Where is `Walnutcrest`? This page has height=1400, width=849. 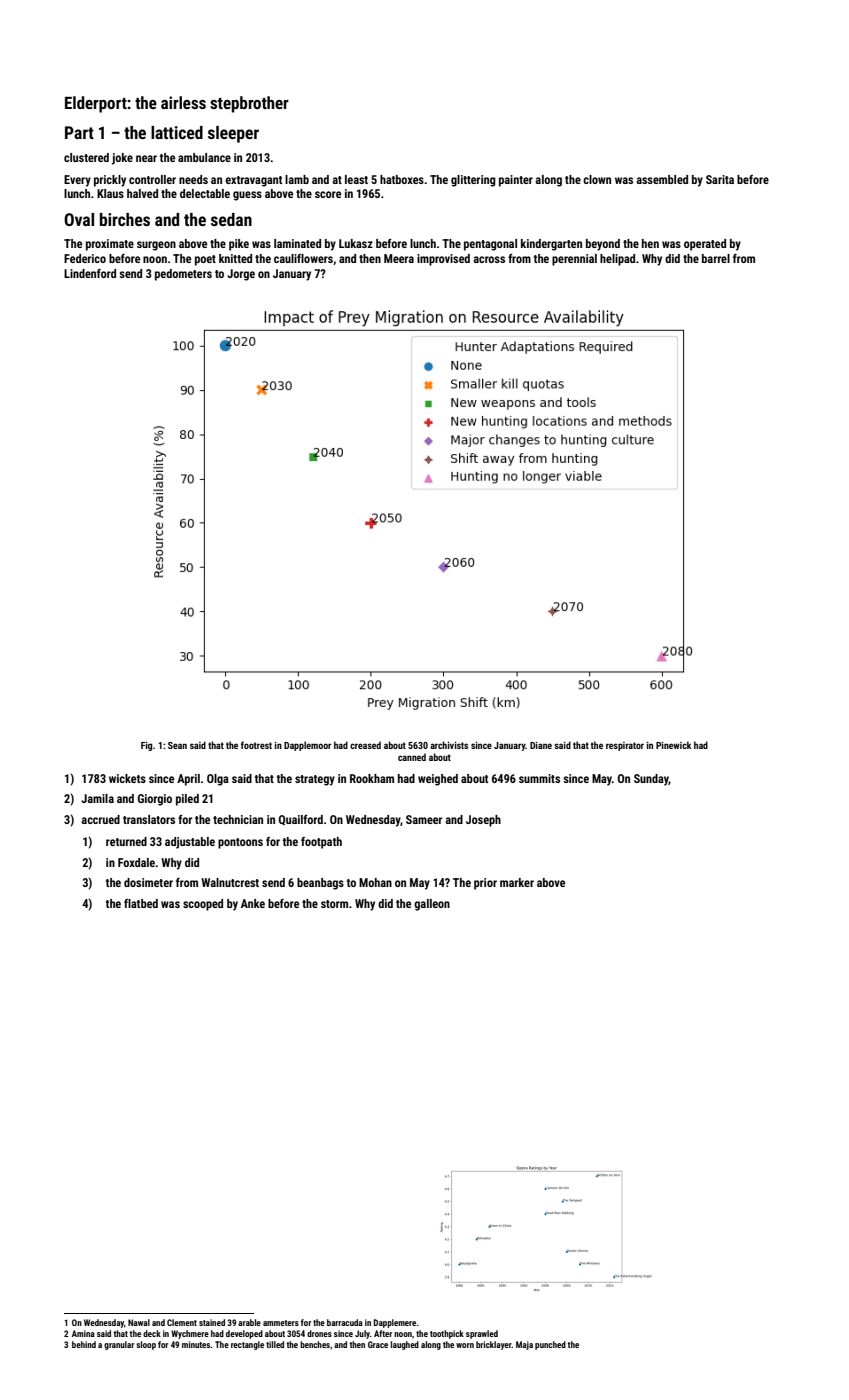
Walnutcrest is located at coordinates (230, 882).
